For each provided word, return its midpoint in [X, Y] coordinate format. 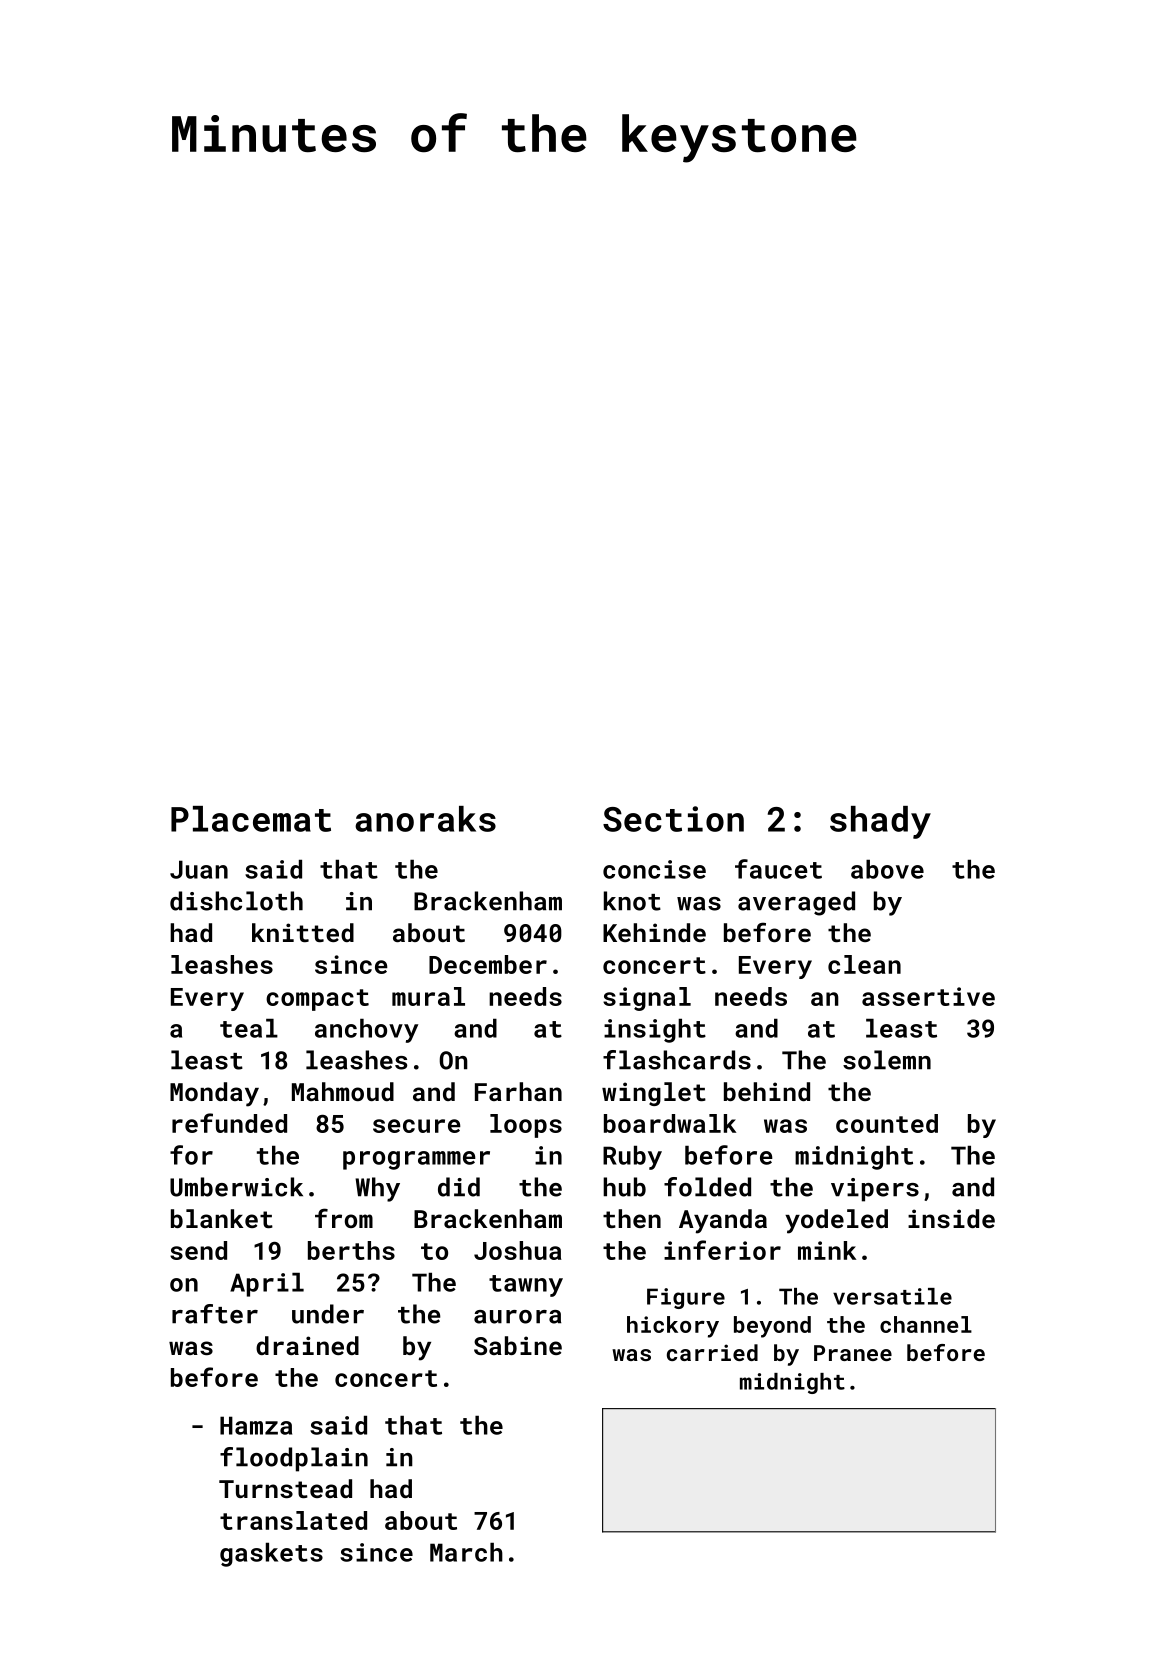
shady [880, 822]
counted [887, 1123]
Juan [199, 869]
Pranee [853, 1353]
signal [647, 999]
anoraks [425, 819]
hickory [673, 1327]
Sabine [518, 1345]
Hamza [256, 1425]
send [198, 1250]
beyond [772, 1327]
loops [526, 1126]
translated [293, 1520]
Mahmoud [343, 1091]
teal [249, 1028]
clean [864, 964]
